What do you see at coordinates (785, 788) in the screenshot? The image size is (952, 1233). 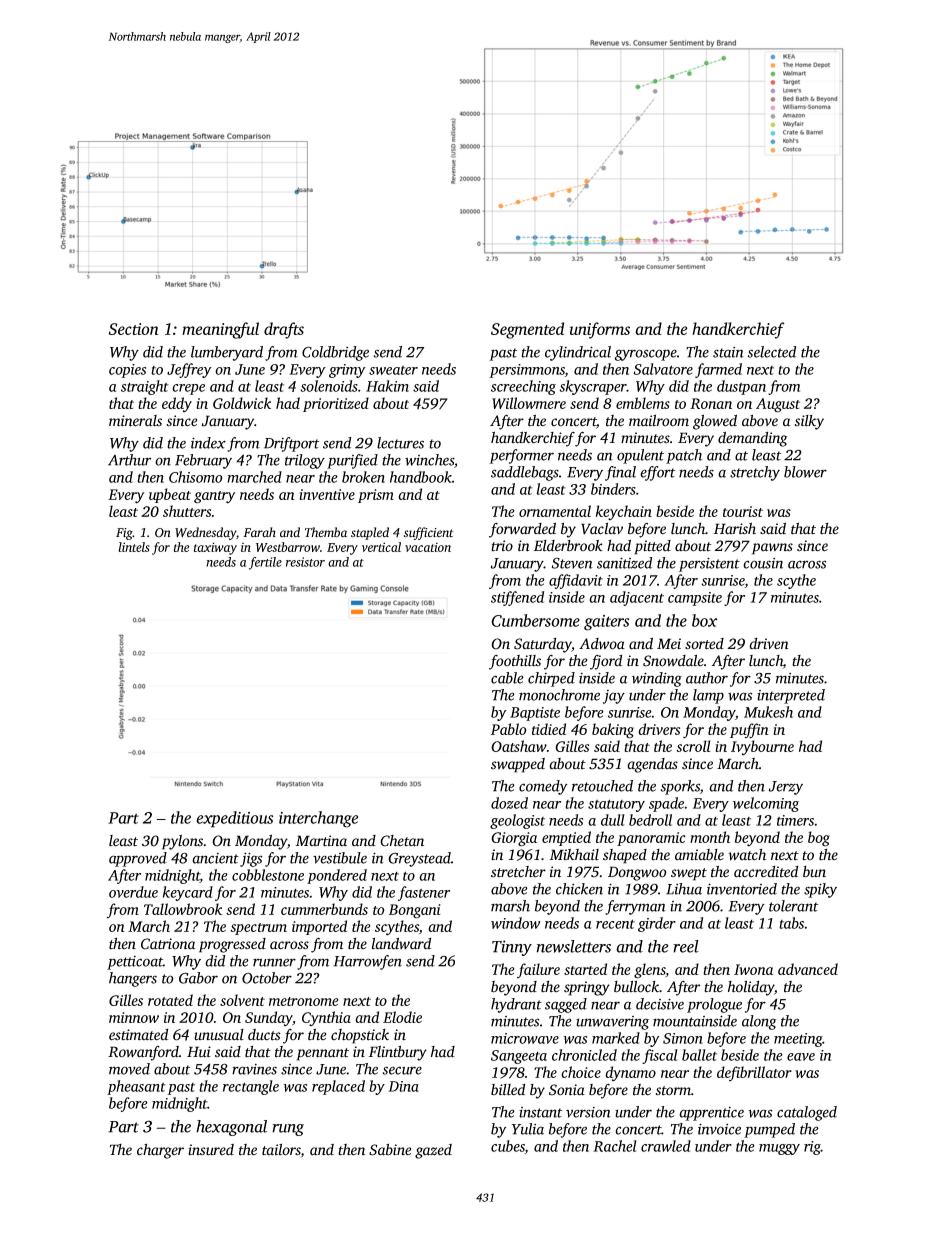 I see `Jerzy` at bounding box center [785, 788].
